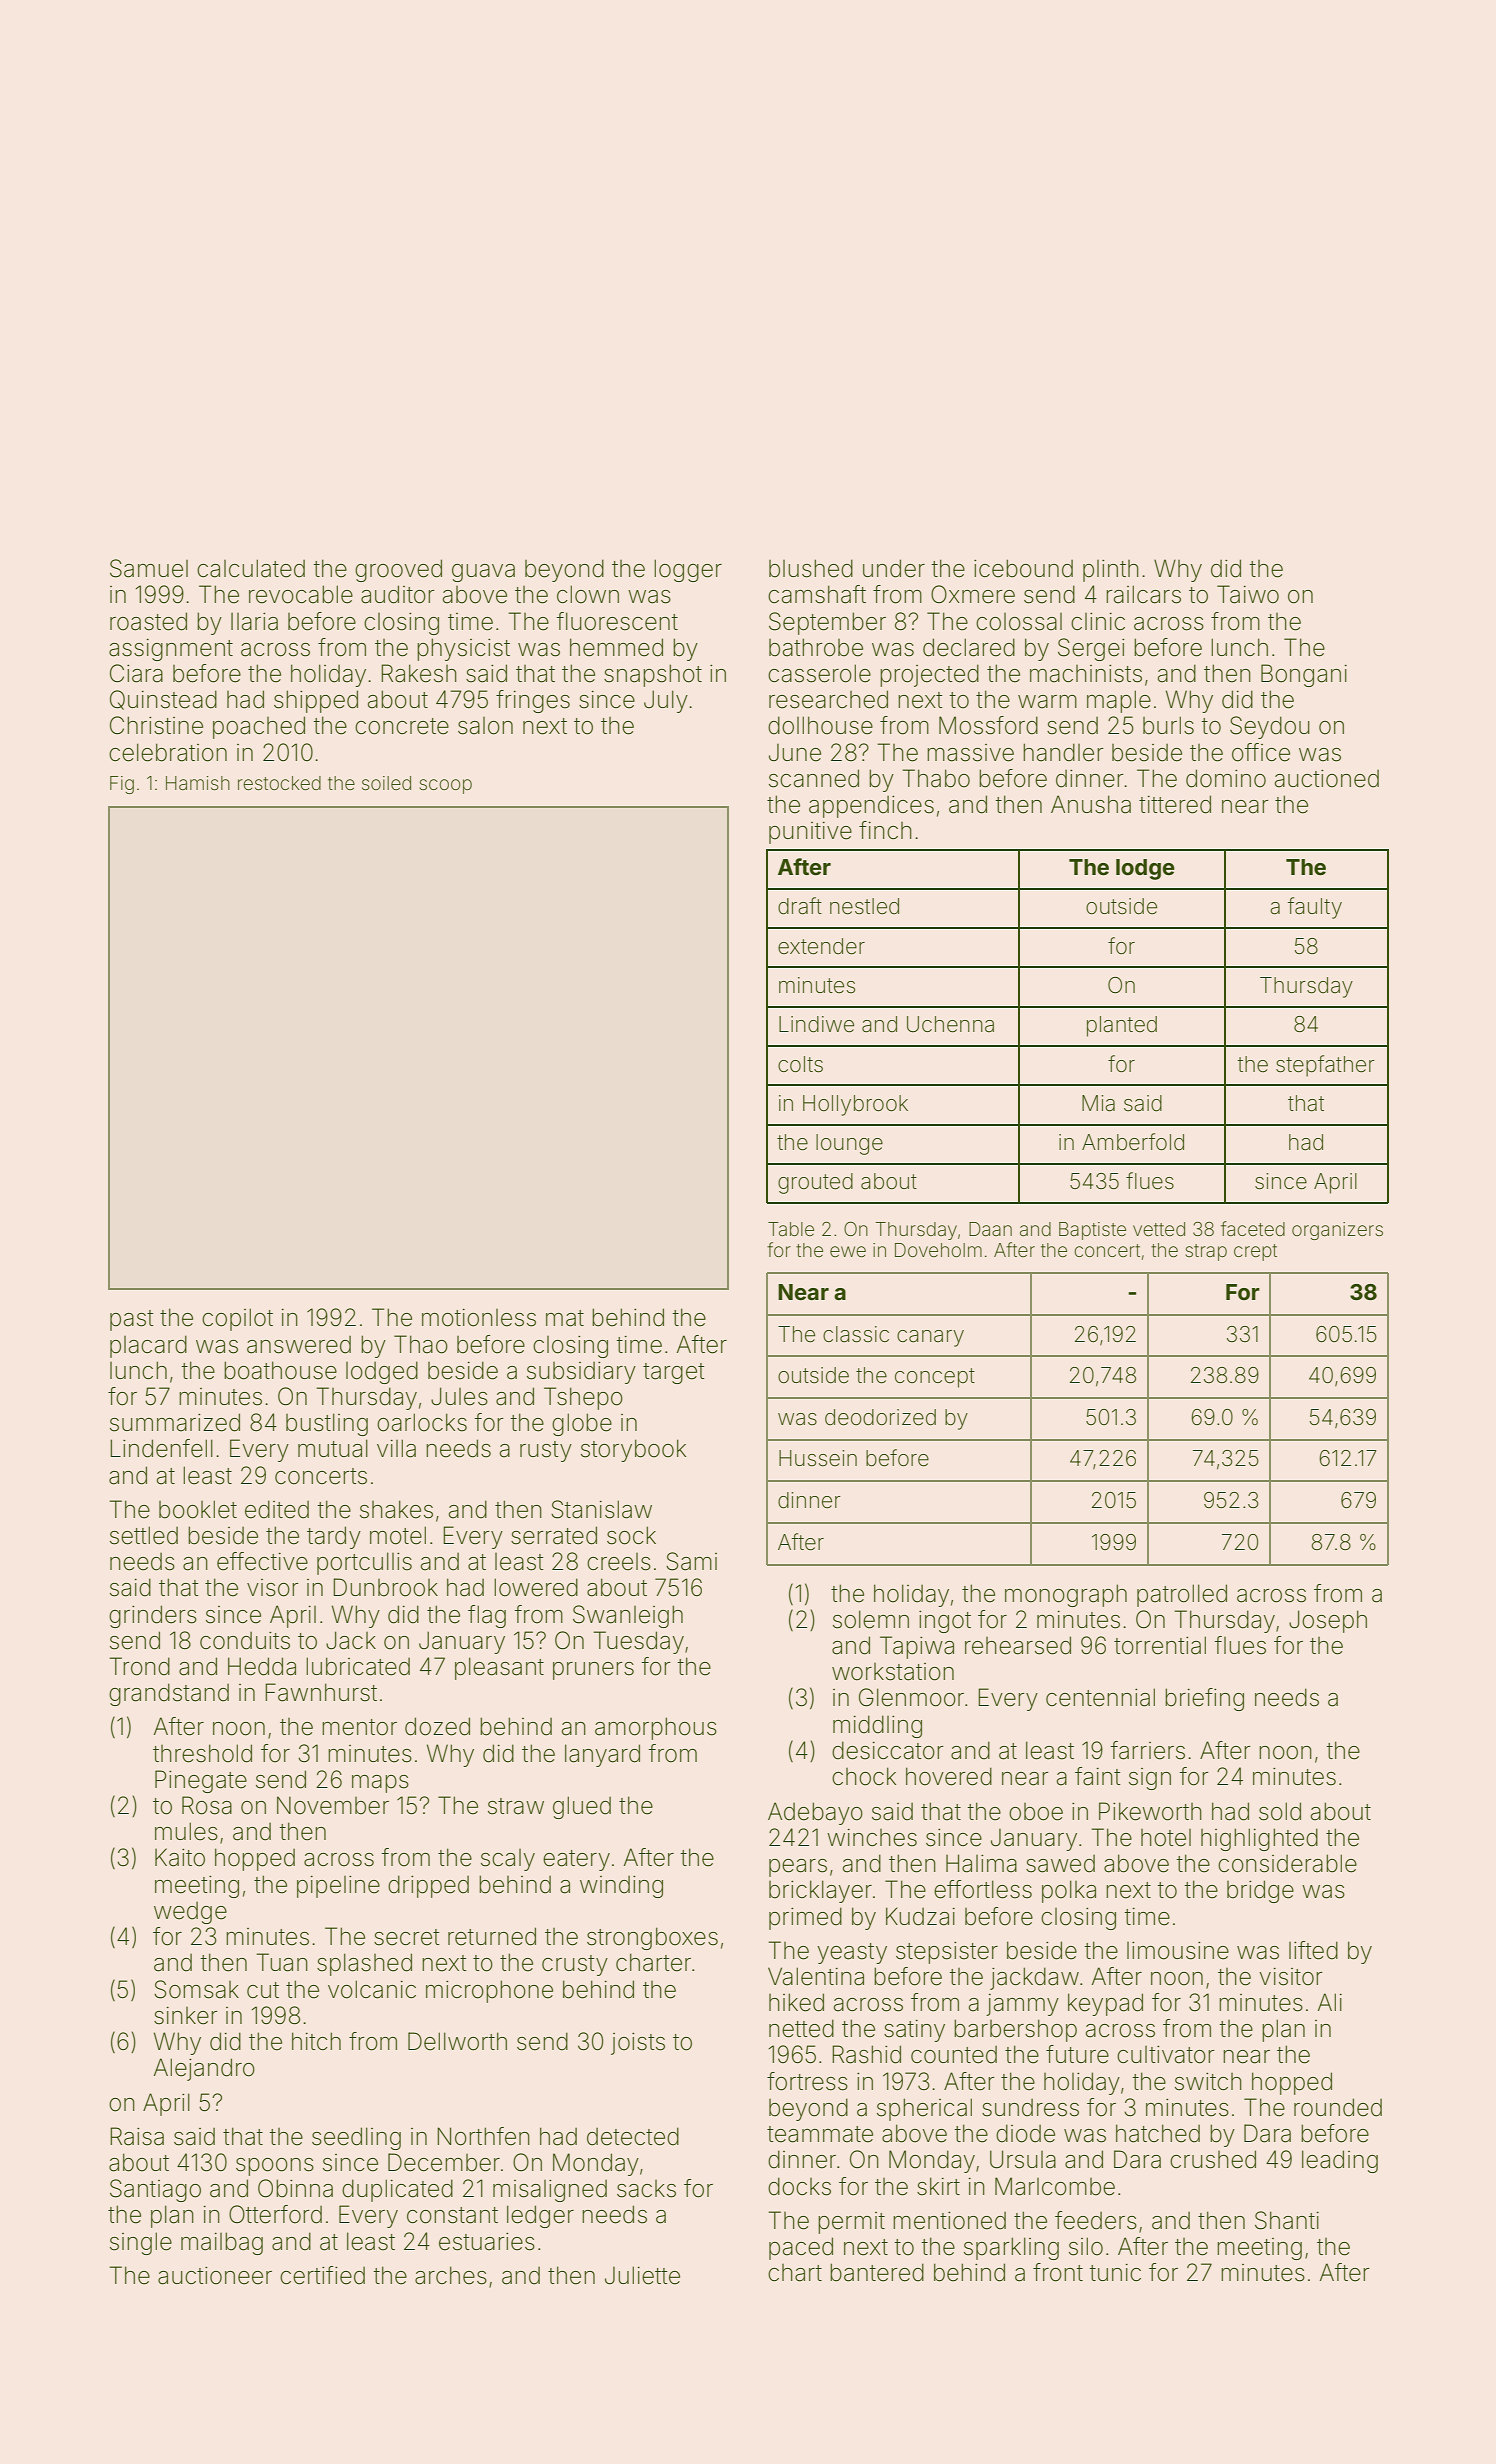  What do you see at coordinates (1111, 571) in the screenshot?
I see `plinth` at bounding box center [1111, 571].
